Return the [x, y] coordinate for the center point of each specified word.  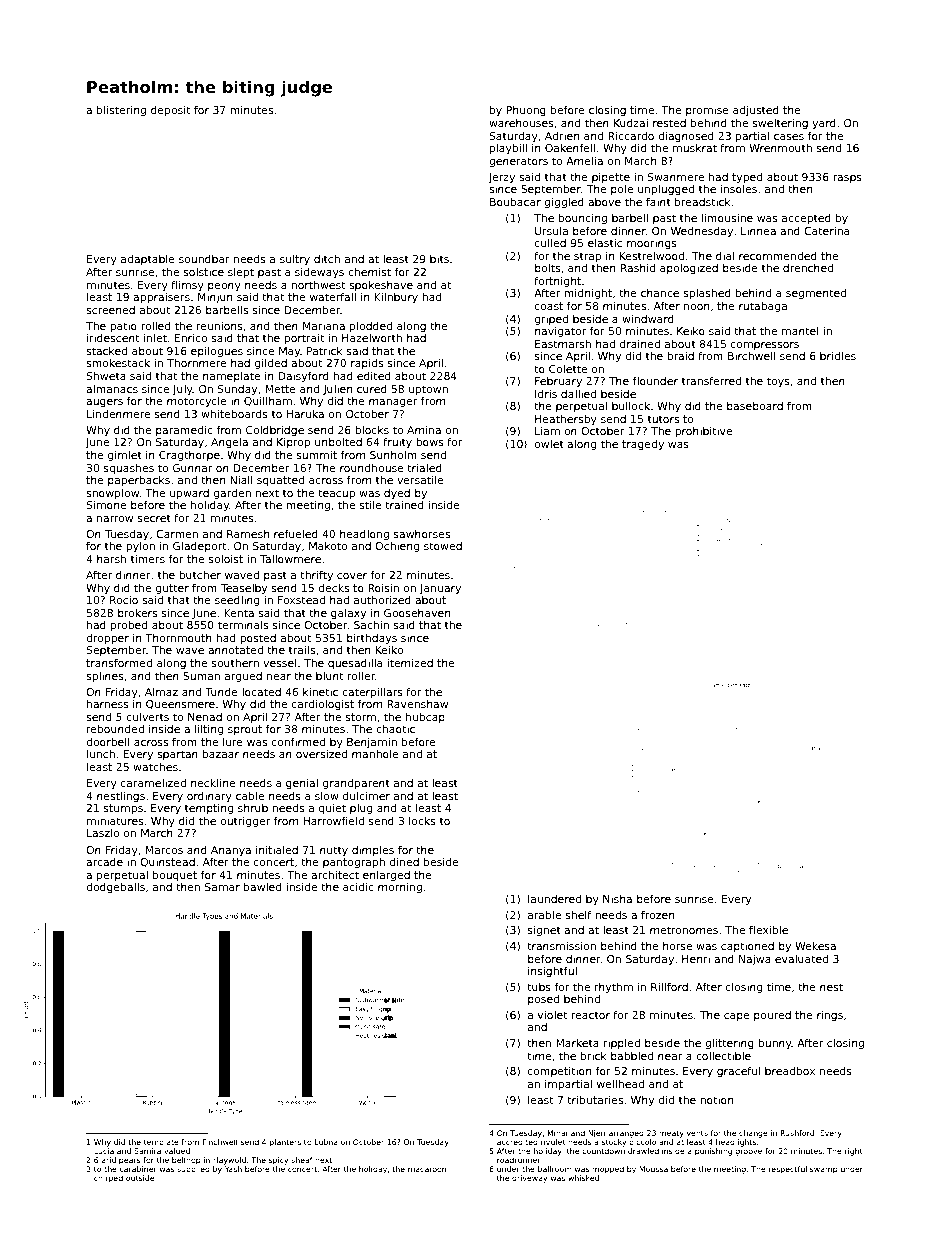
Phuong [526, 111]
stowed [443, 546]
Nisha [617, 899]
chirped [108, 1179]
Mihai [557, 1133]
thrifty [316, 576]
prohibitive [703, 432]
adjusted [756, 110]
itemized [410, 663]
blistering [121, 110]
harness [107, 703]
